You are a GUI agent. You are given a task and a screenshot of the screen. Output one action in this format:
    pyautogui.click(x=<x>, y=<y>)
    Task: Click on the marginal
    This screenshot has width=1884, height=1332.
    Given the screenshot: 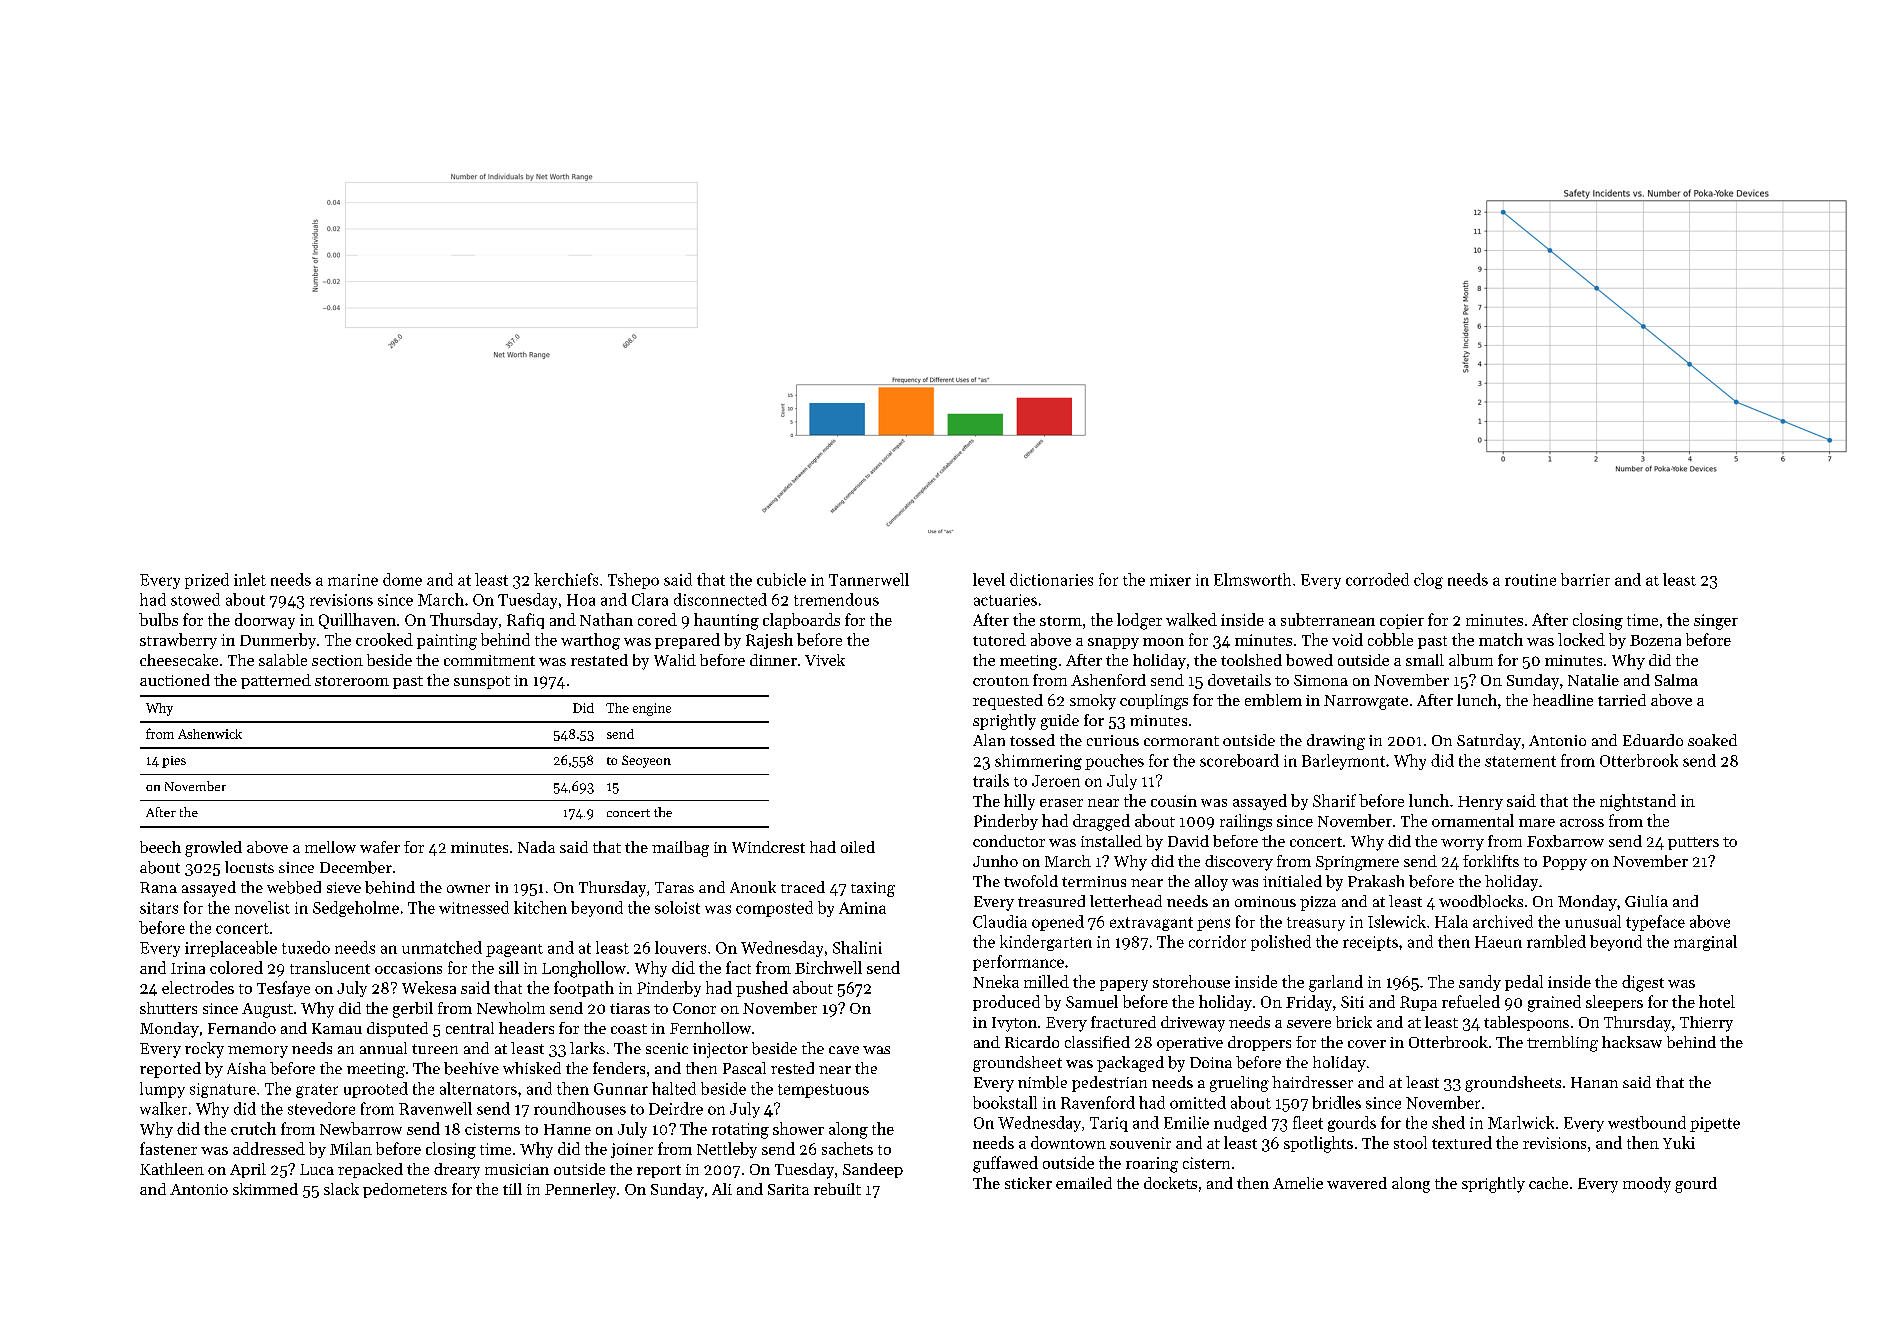 What is the action you would take?
    pyautogui.click(x=1705, y=943)
